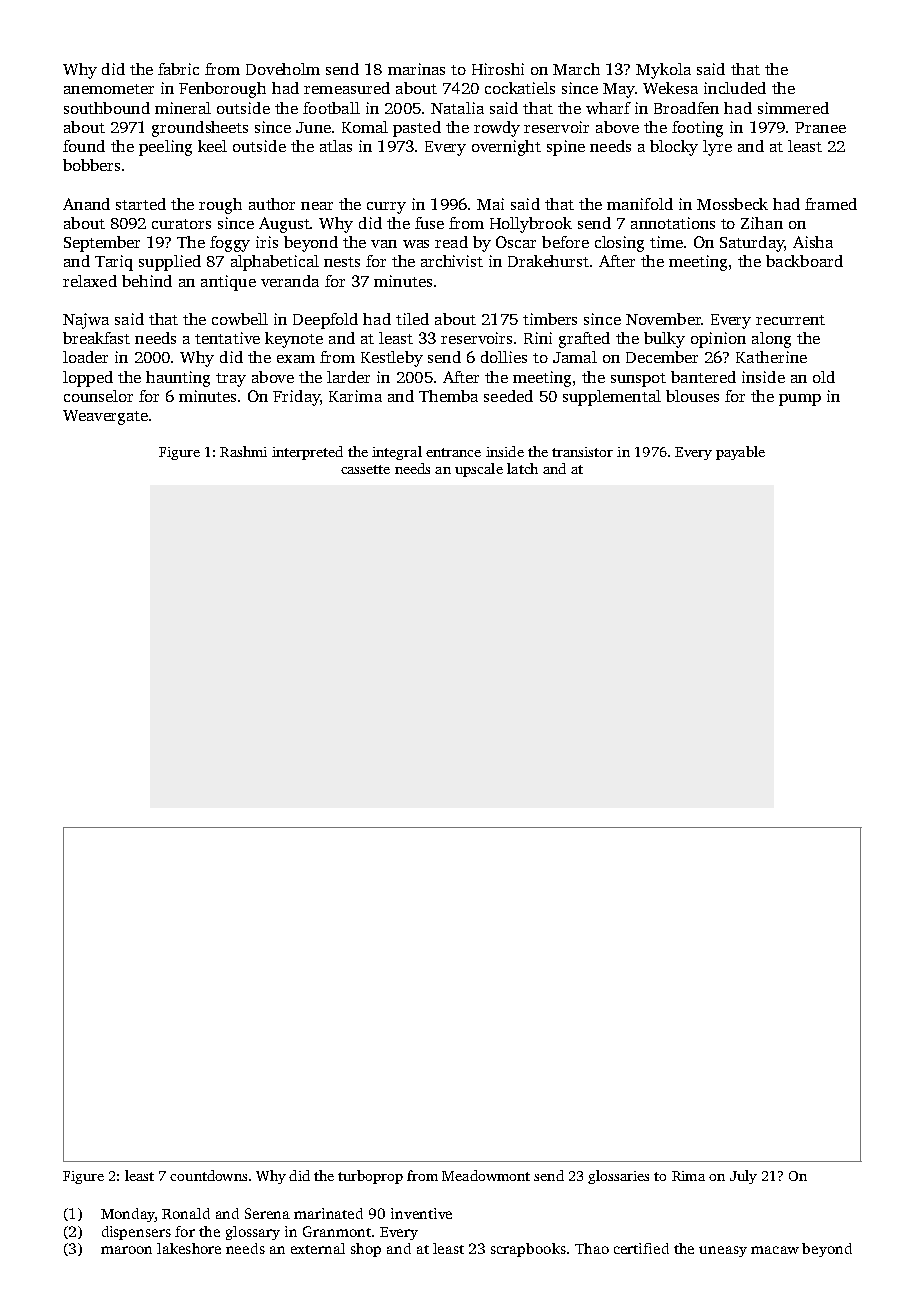 The image size is (924, 1308). I want to click on Serena, so click(267, 1213).
